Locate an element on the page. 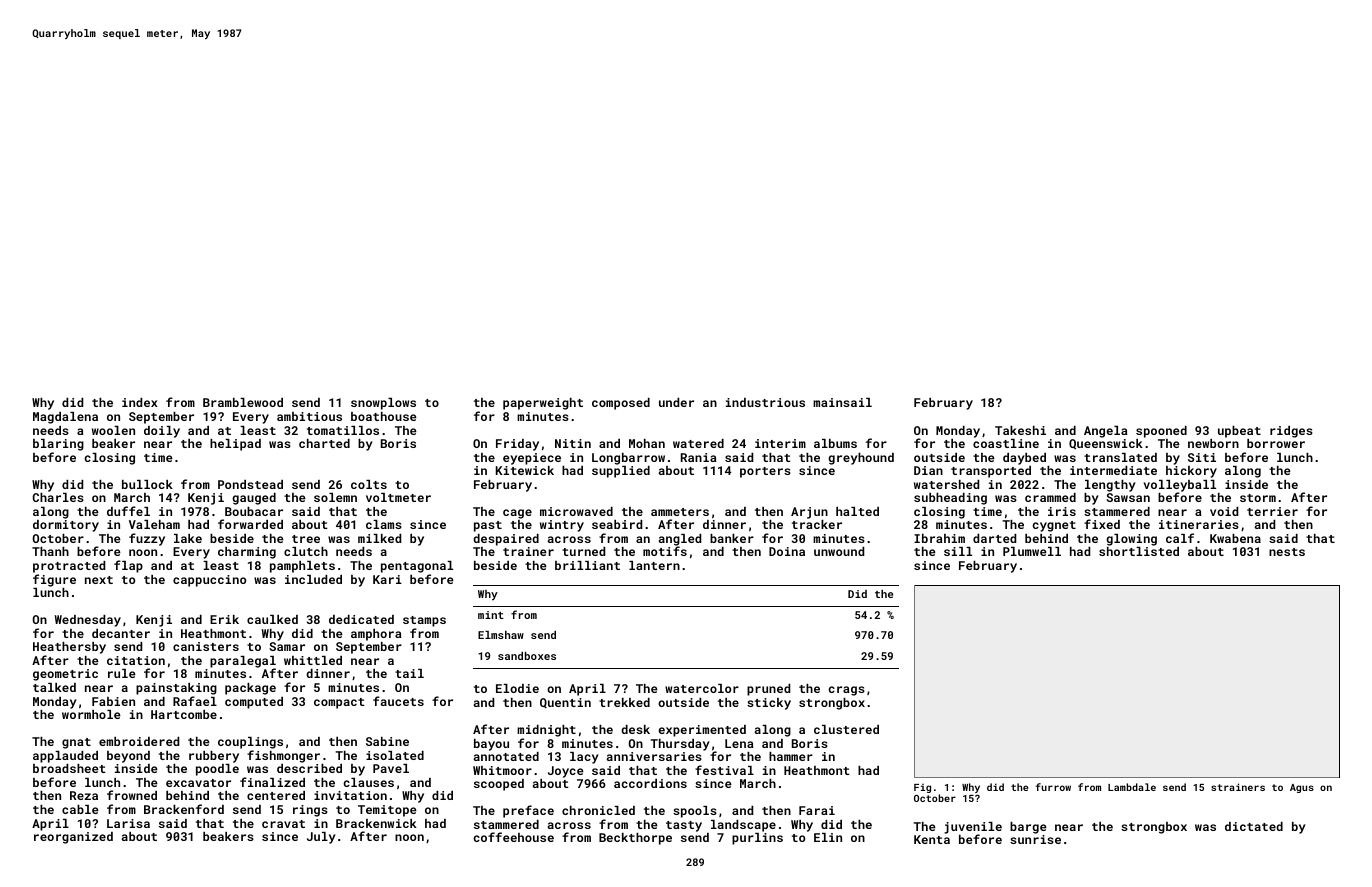 The width and height of the document is (1372, 887). Elodie is located at coordinates (517, 688).
